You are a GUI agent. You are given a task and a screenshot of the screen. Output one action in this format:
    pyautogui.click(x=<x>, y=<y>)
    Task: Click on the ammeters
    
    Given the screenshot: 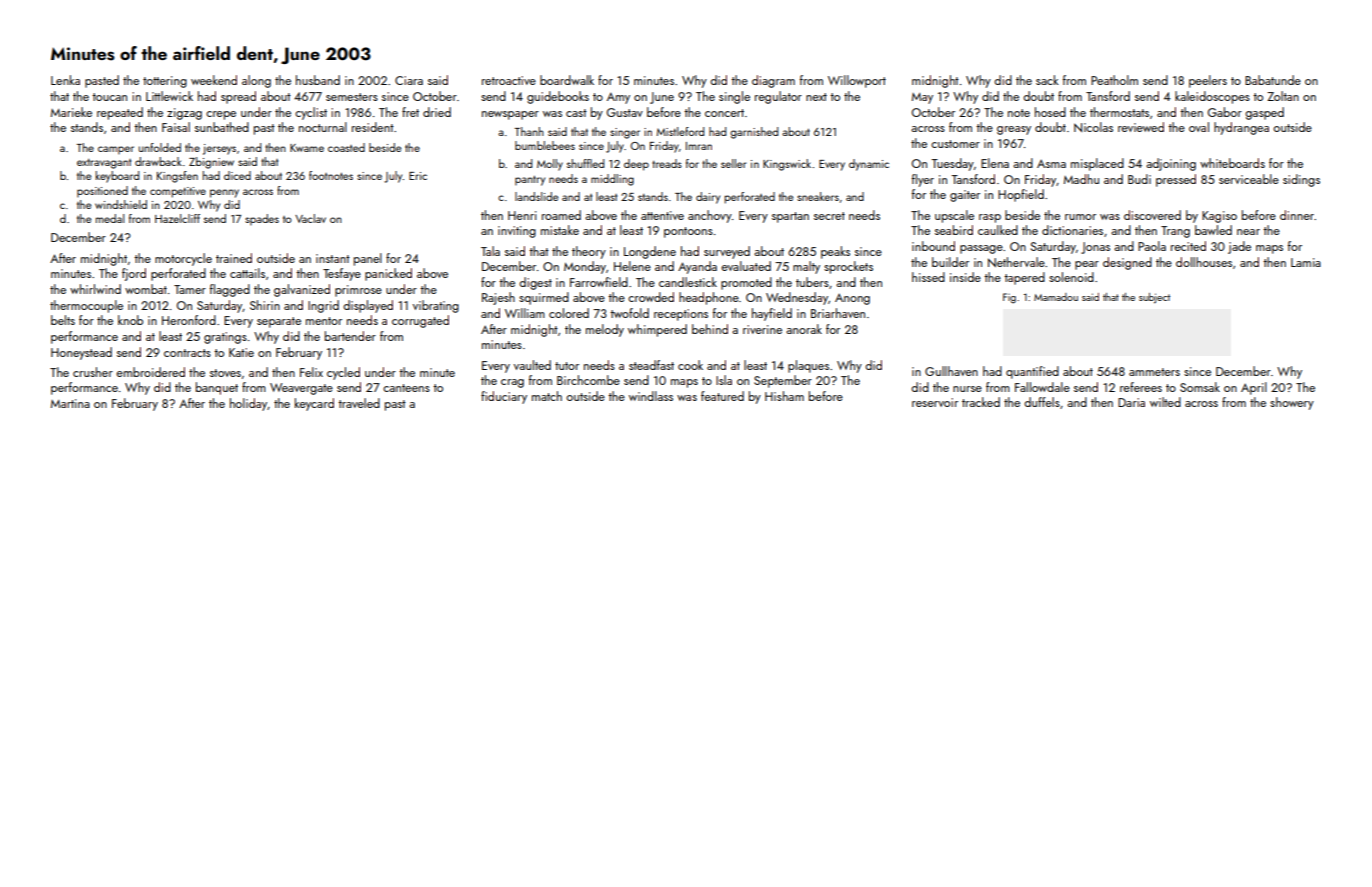 What is the action you would take?
    pyautogui.click(x=1154, y=372)
